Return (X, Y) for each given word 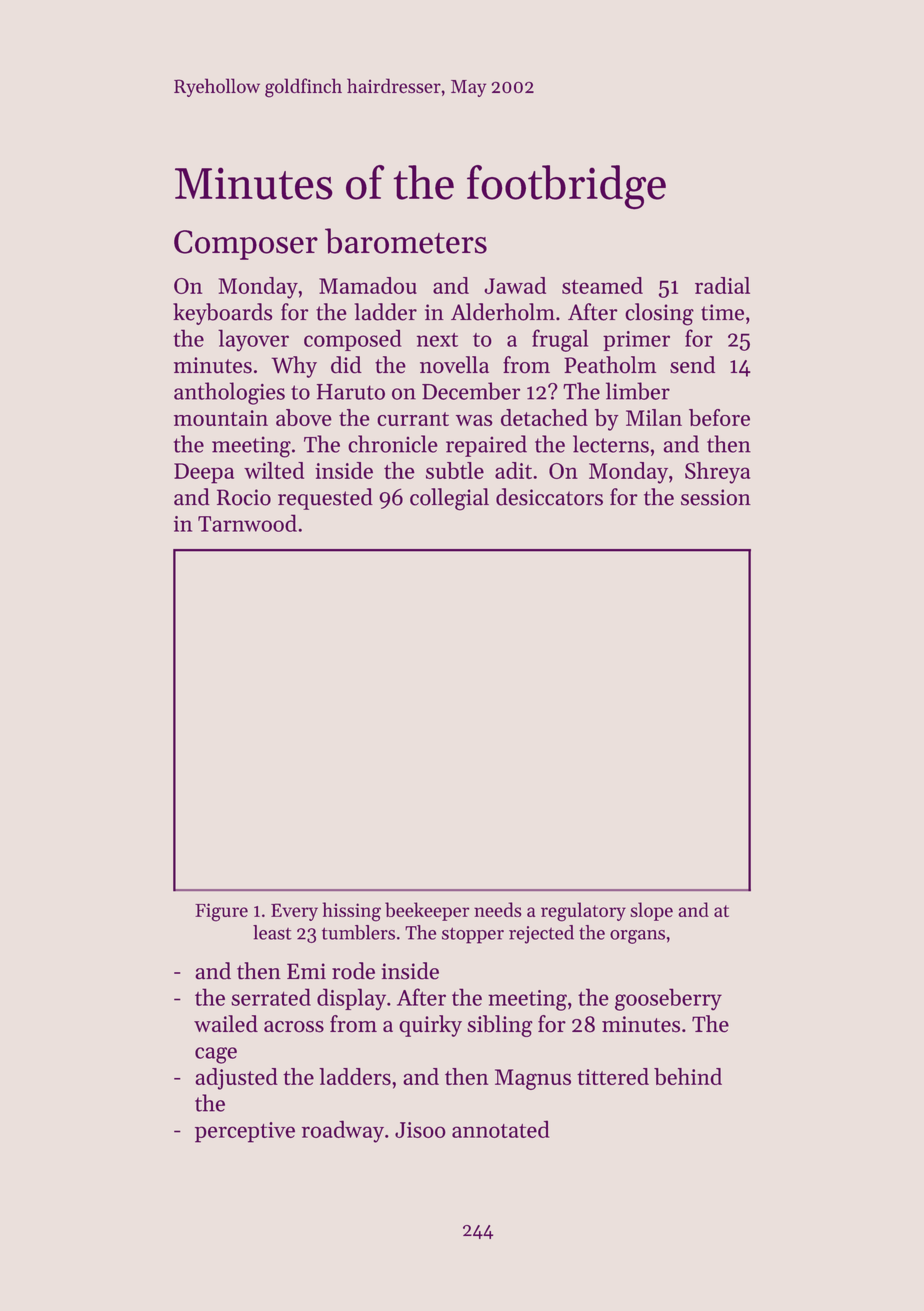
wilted (274, 470)
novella (454, 365)
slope (651, 911)
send (692, 365)
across (294, 1027)
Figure (221, 912)
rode (353, 971)
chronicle (393, 444)
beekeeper (427, 911)
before (719, 417)
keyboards (222, 314)
